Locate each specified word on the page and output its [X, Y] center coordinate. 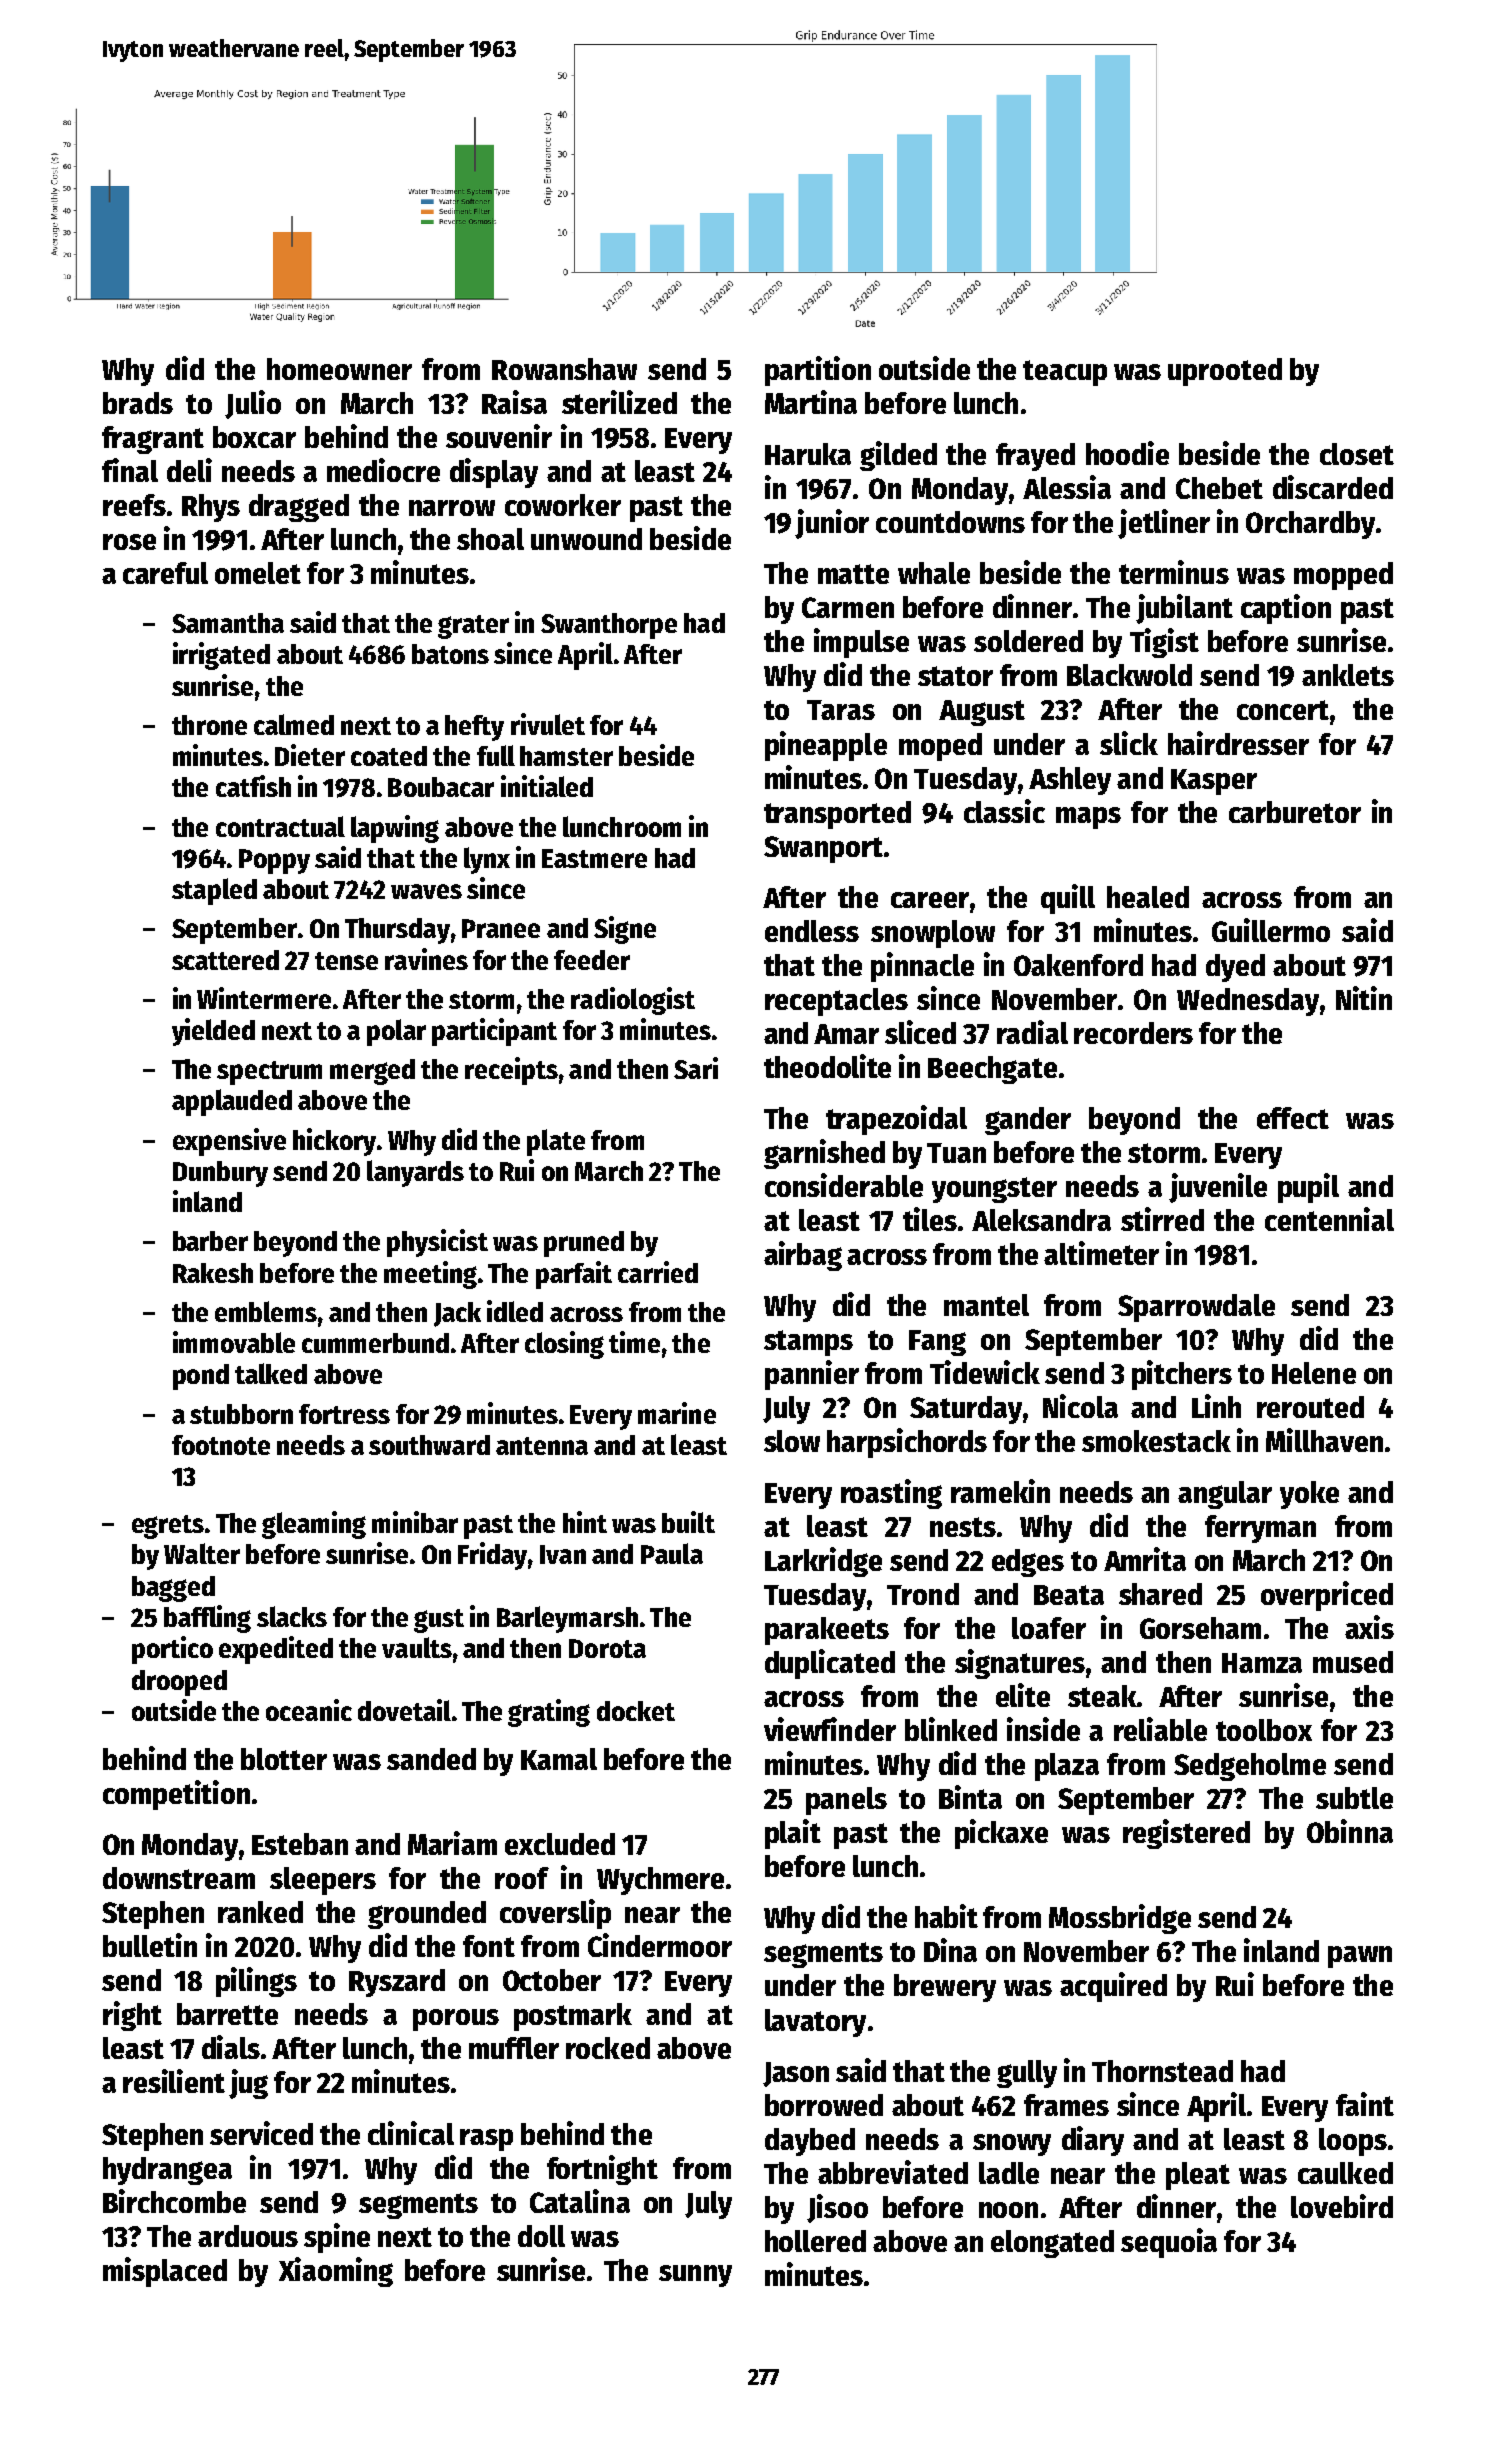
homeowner [339, 369]
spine [337, 2238]
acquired [1113, 1987]
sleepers [323, 1881]
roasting [891, 1494]
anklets [1348, 675]
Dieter [310, 755]
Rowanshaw [564, 369]
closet [1357, 454]
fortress [344, 1414]
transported [837, 815]
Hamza [1262, 1663]
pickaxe [1001, 1834]
